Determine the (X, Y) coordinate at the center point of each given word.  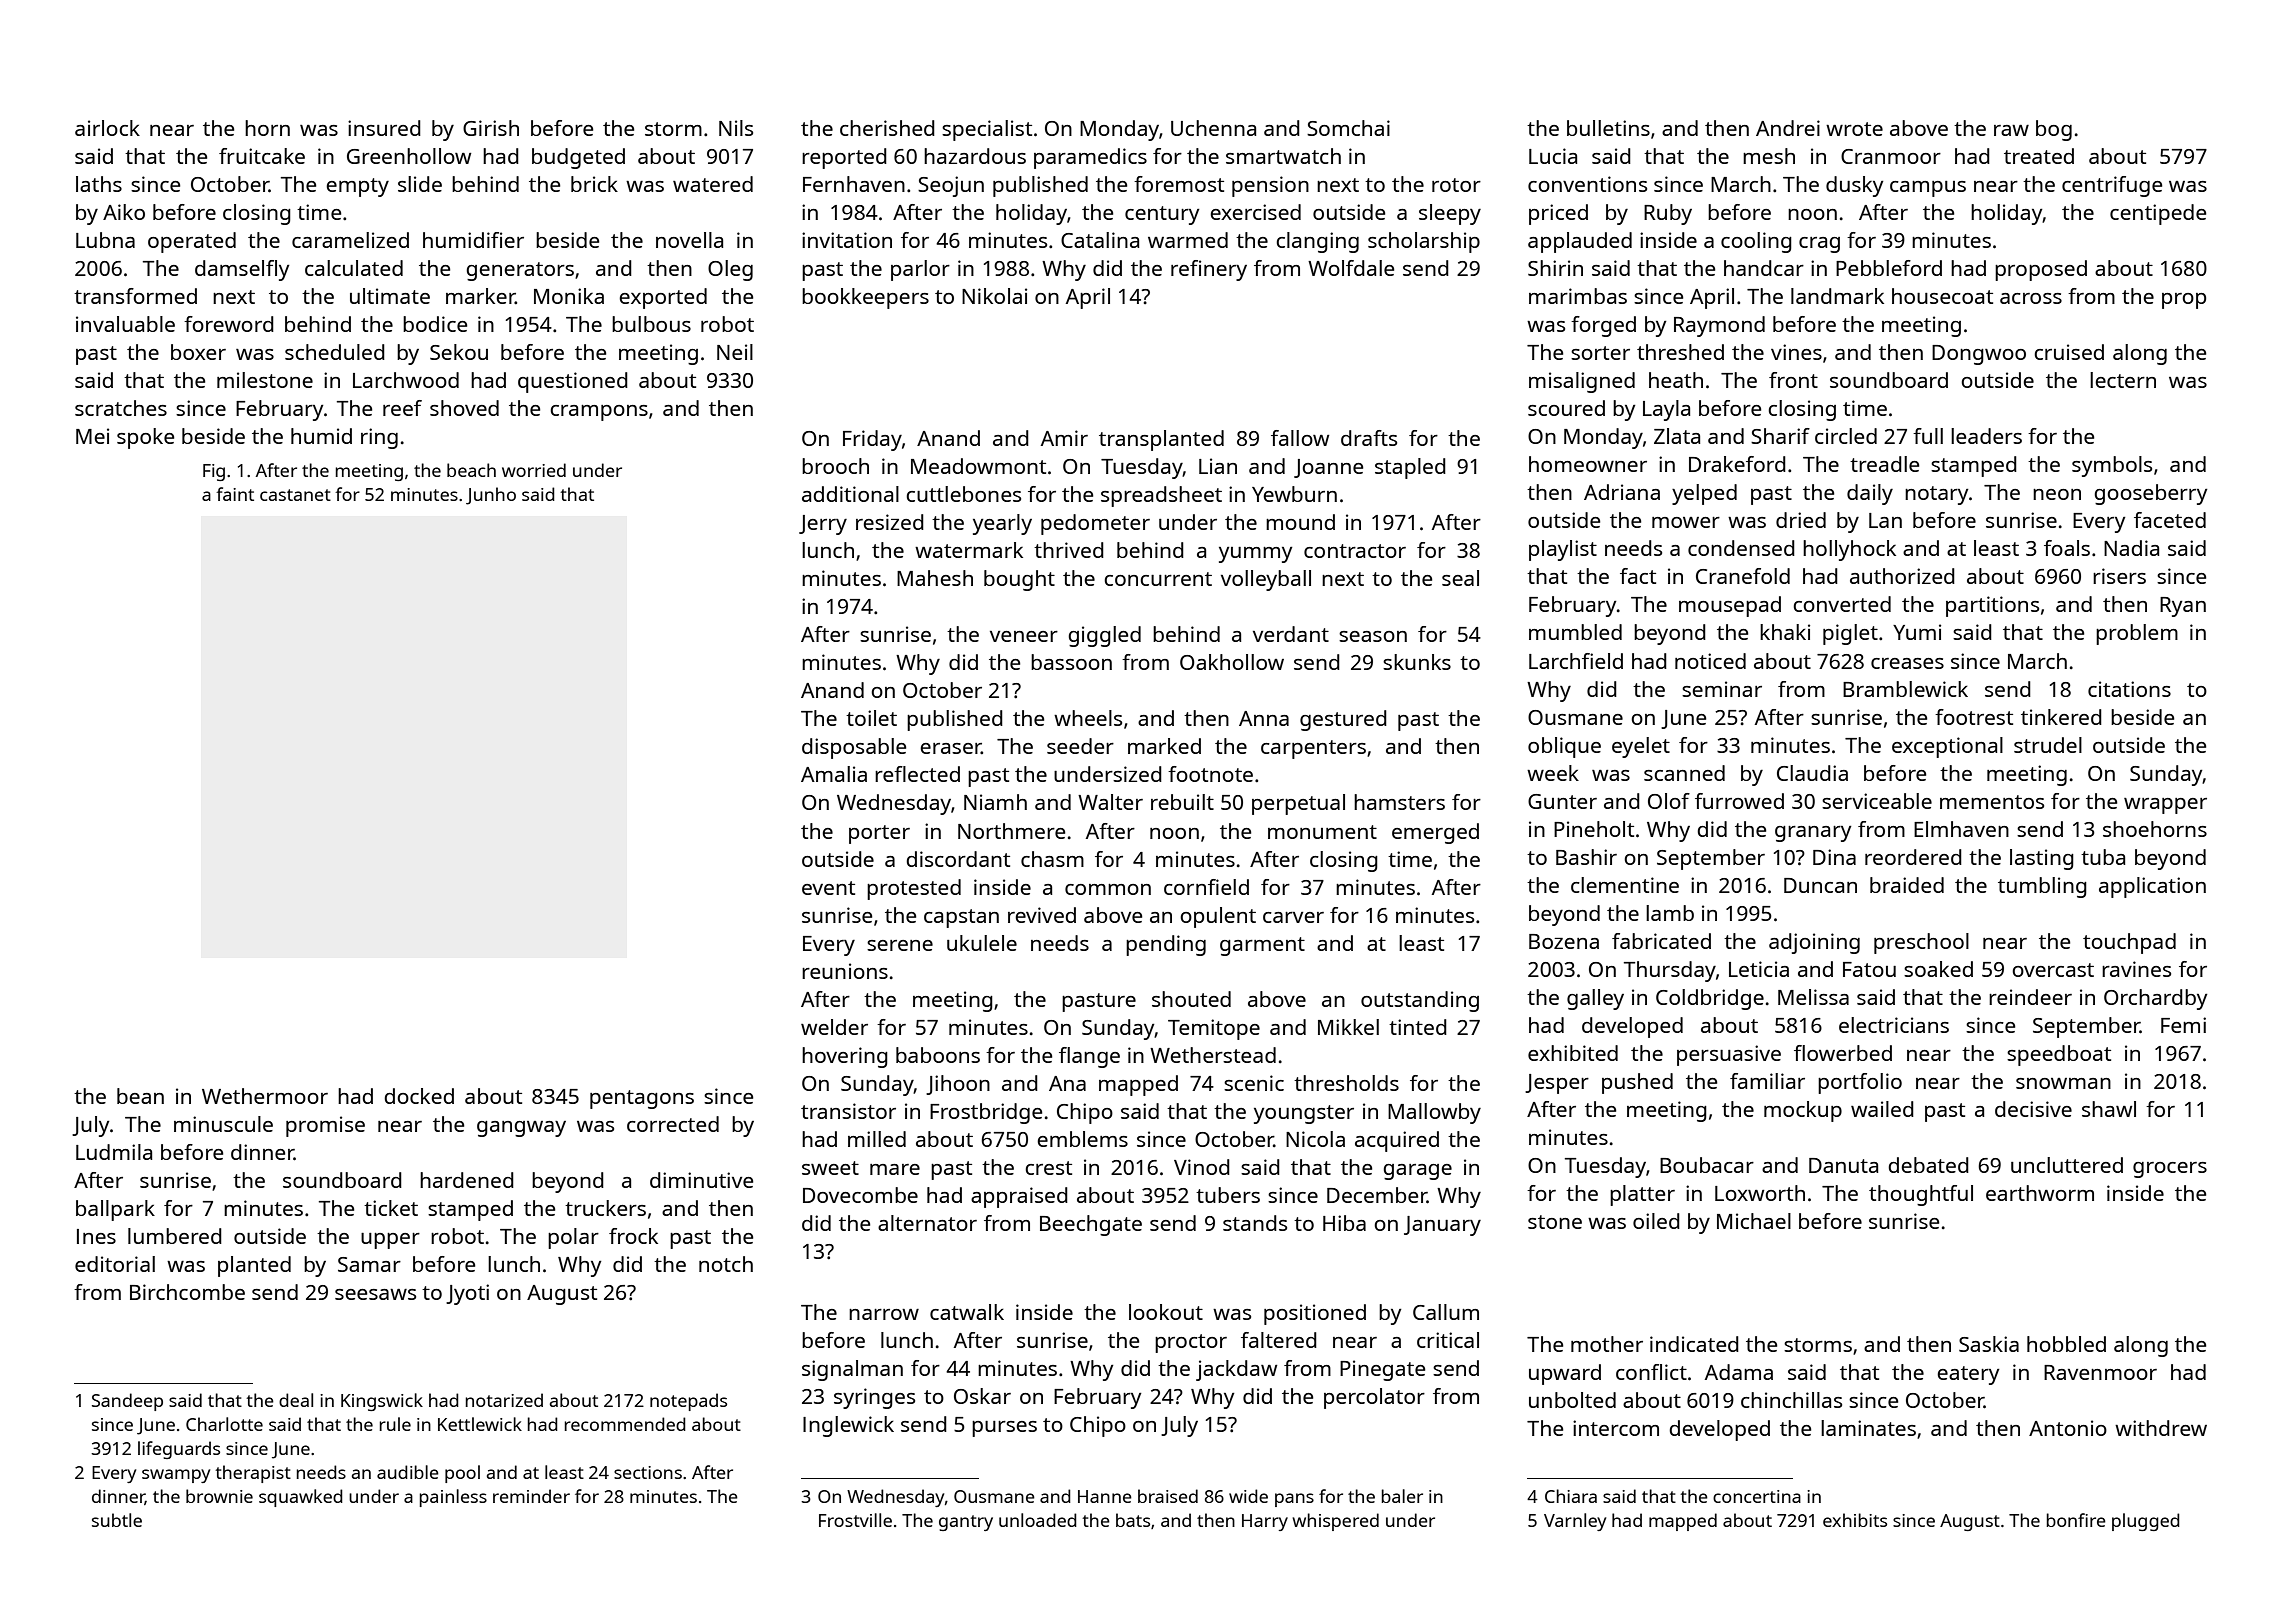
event (828, 888)
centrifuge (2112, 186)
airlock (107, 128)
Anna (1264, 718)
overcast (2053, 970)
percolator (1374, 1398)
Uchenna (1213, 128)
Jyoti (467, 1294)
